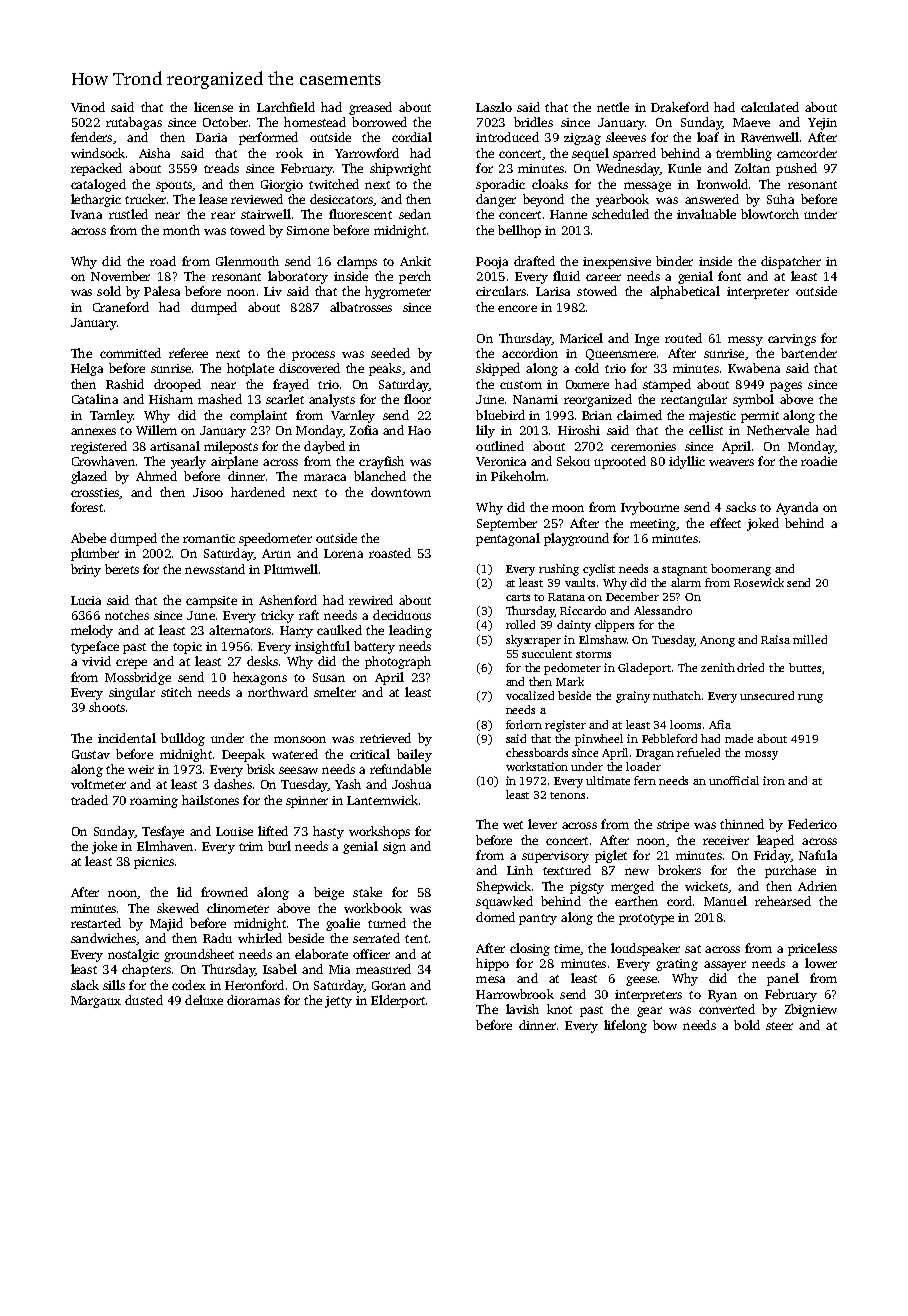 The image size is (908, 1316). Describe the element at coordinates (213, 107) in the screenshot. I see `license` at that location.
